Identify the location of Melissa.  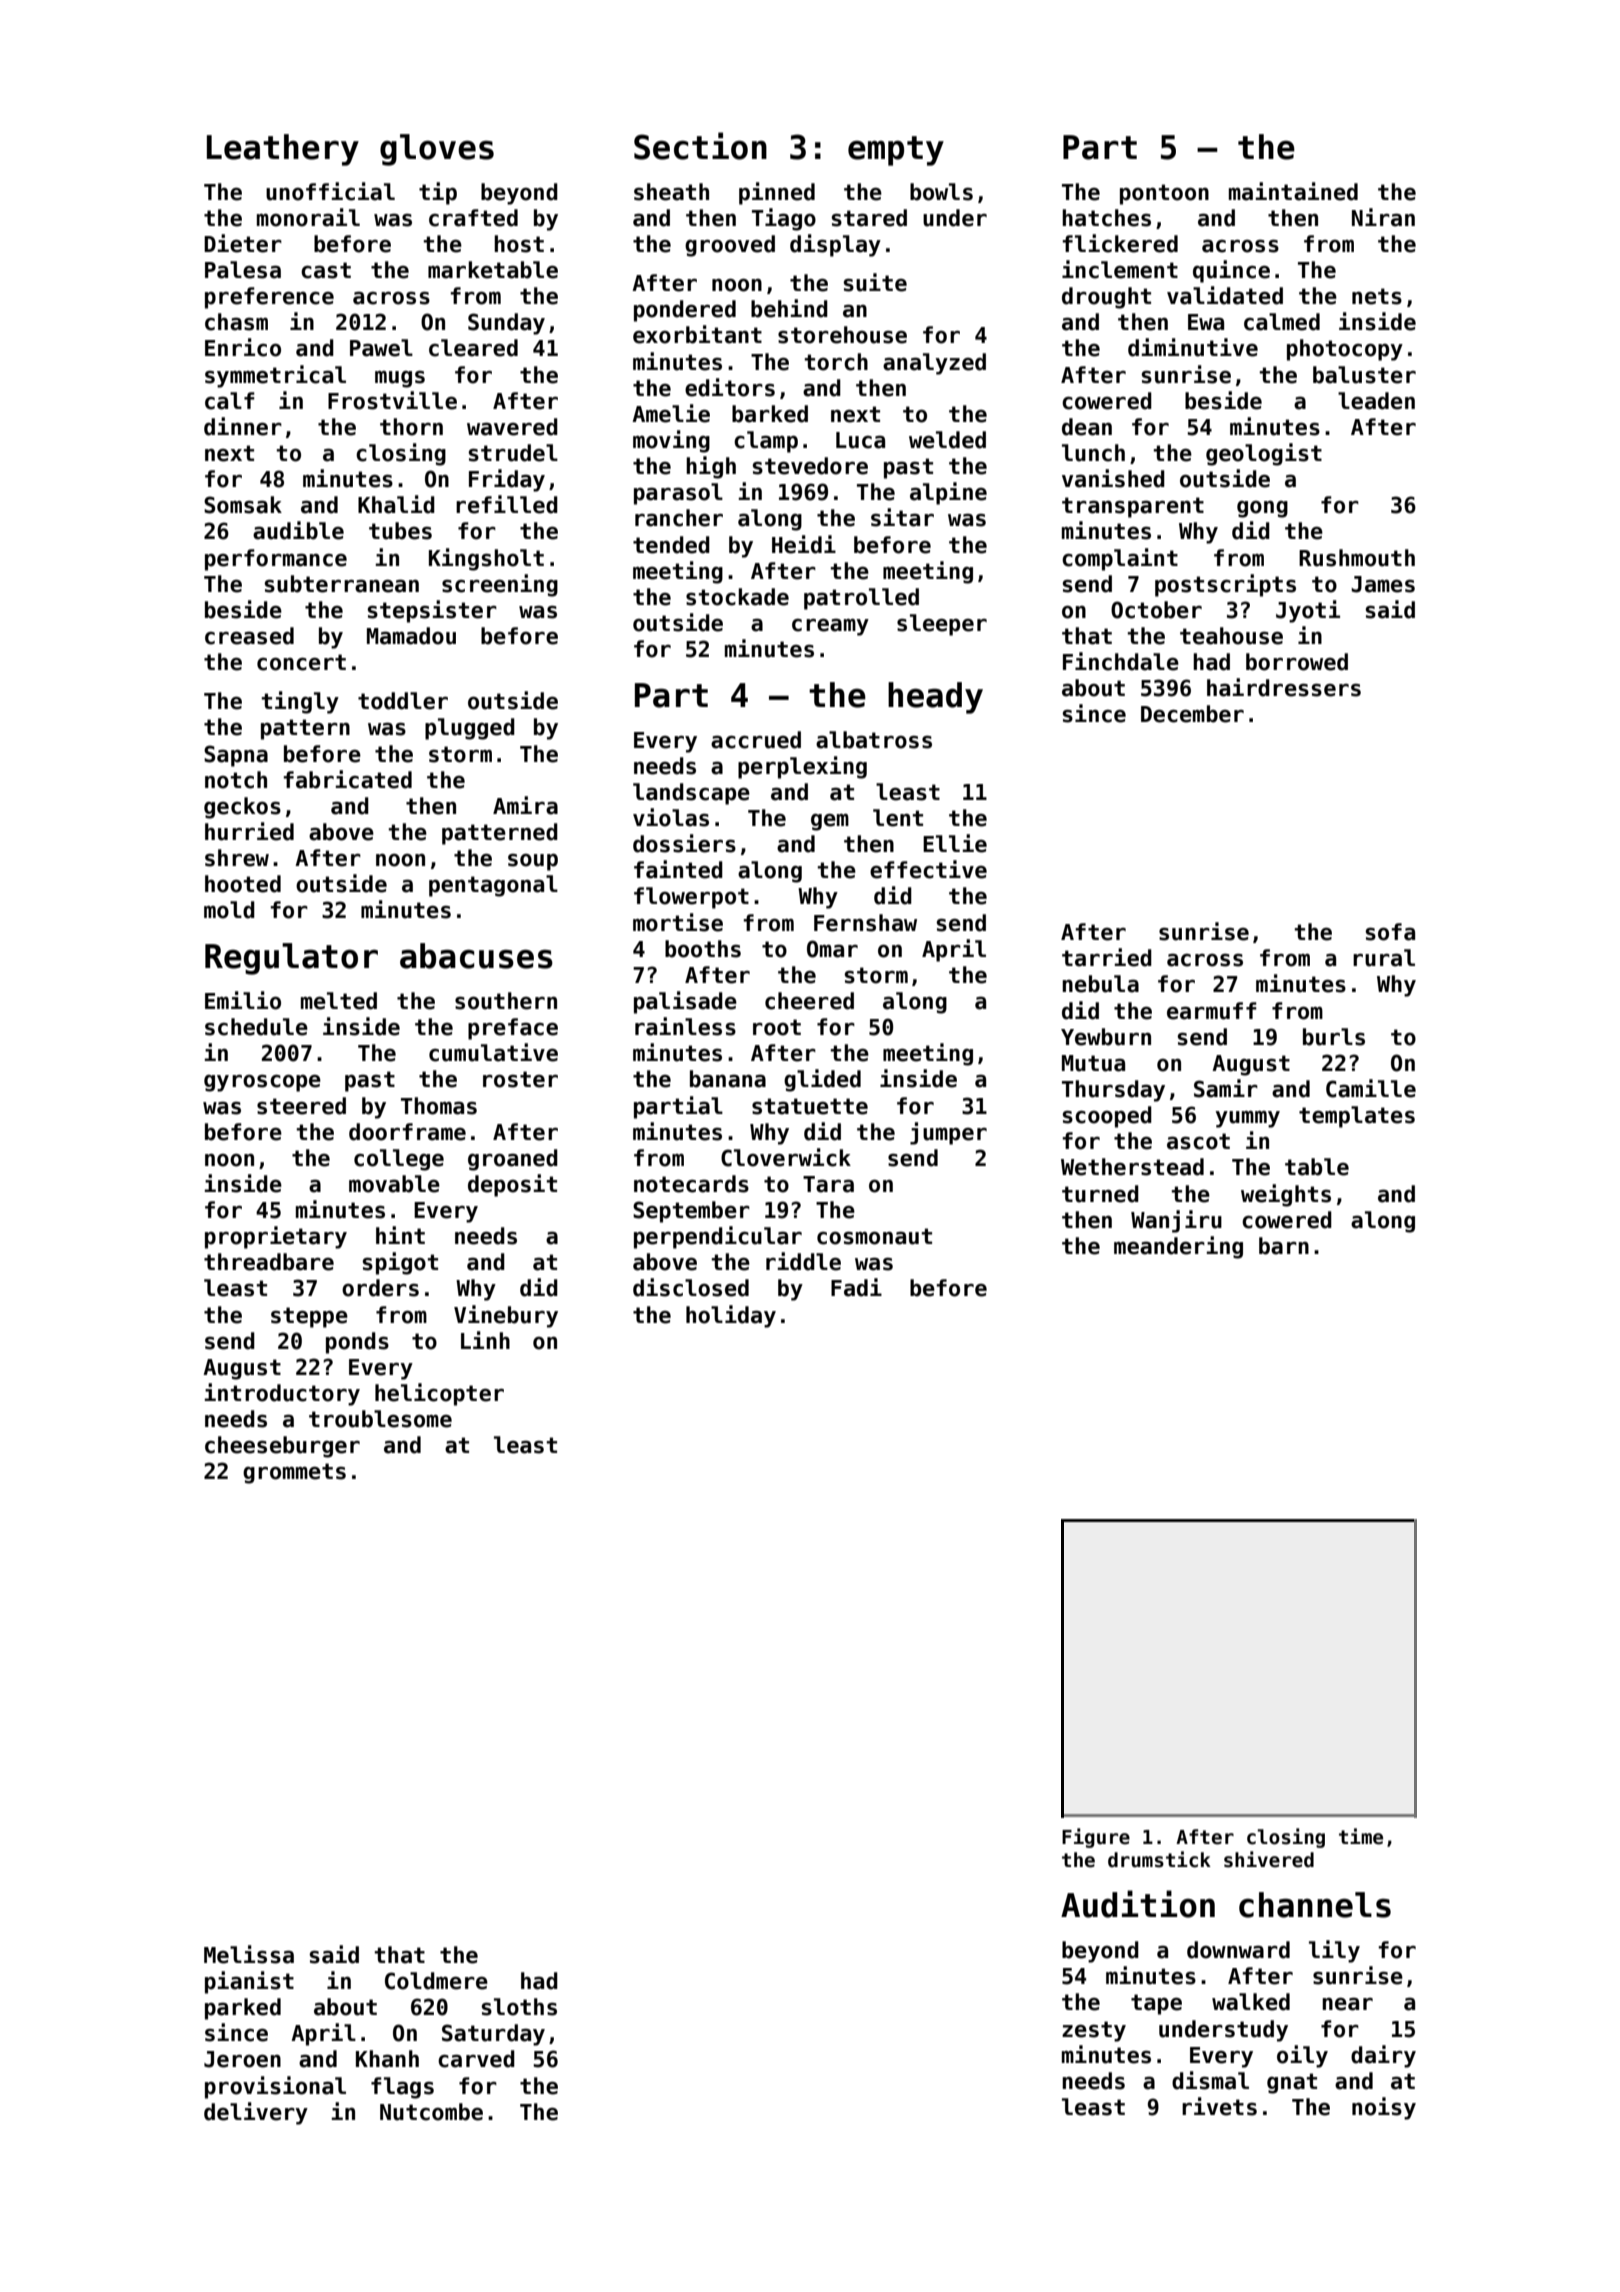
(249, 1954).
